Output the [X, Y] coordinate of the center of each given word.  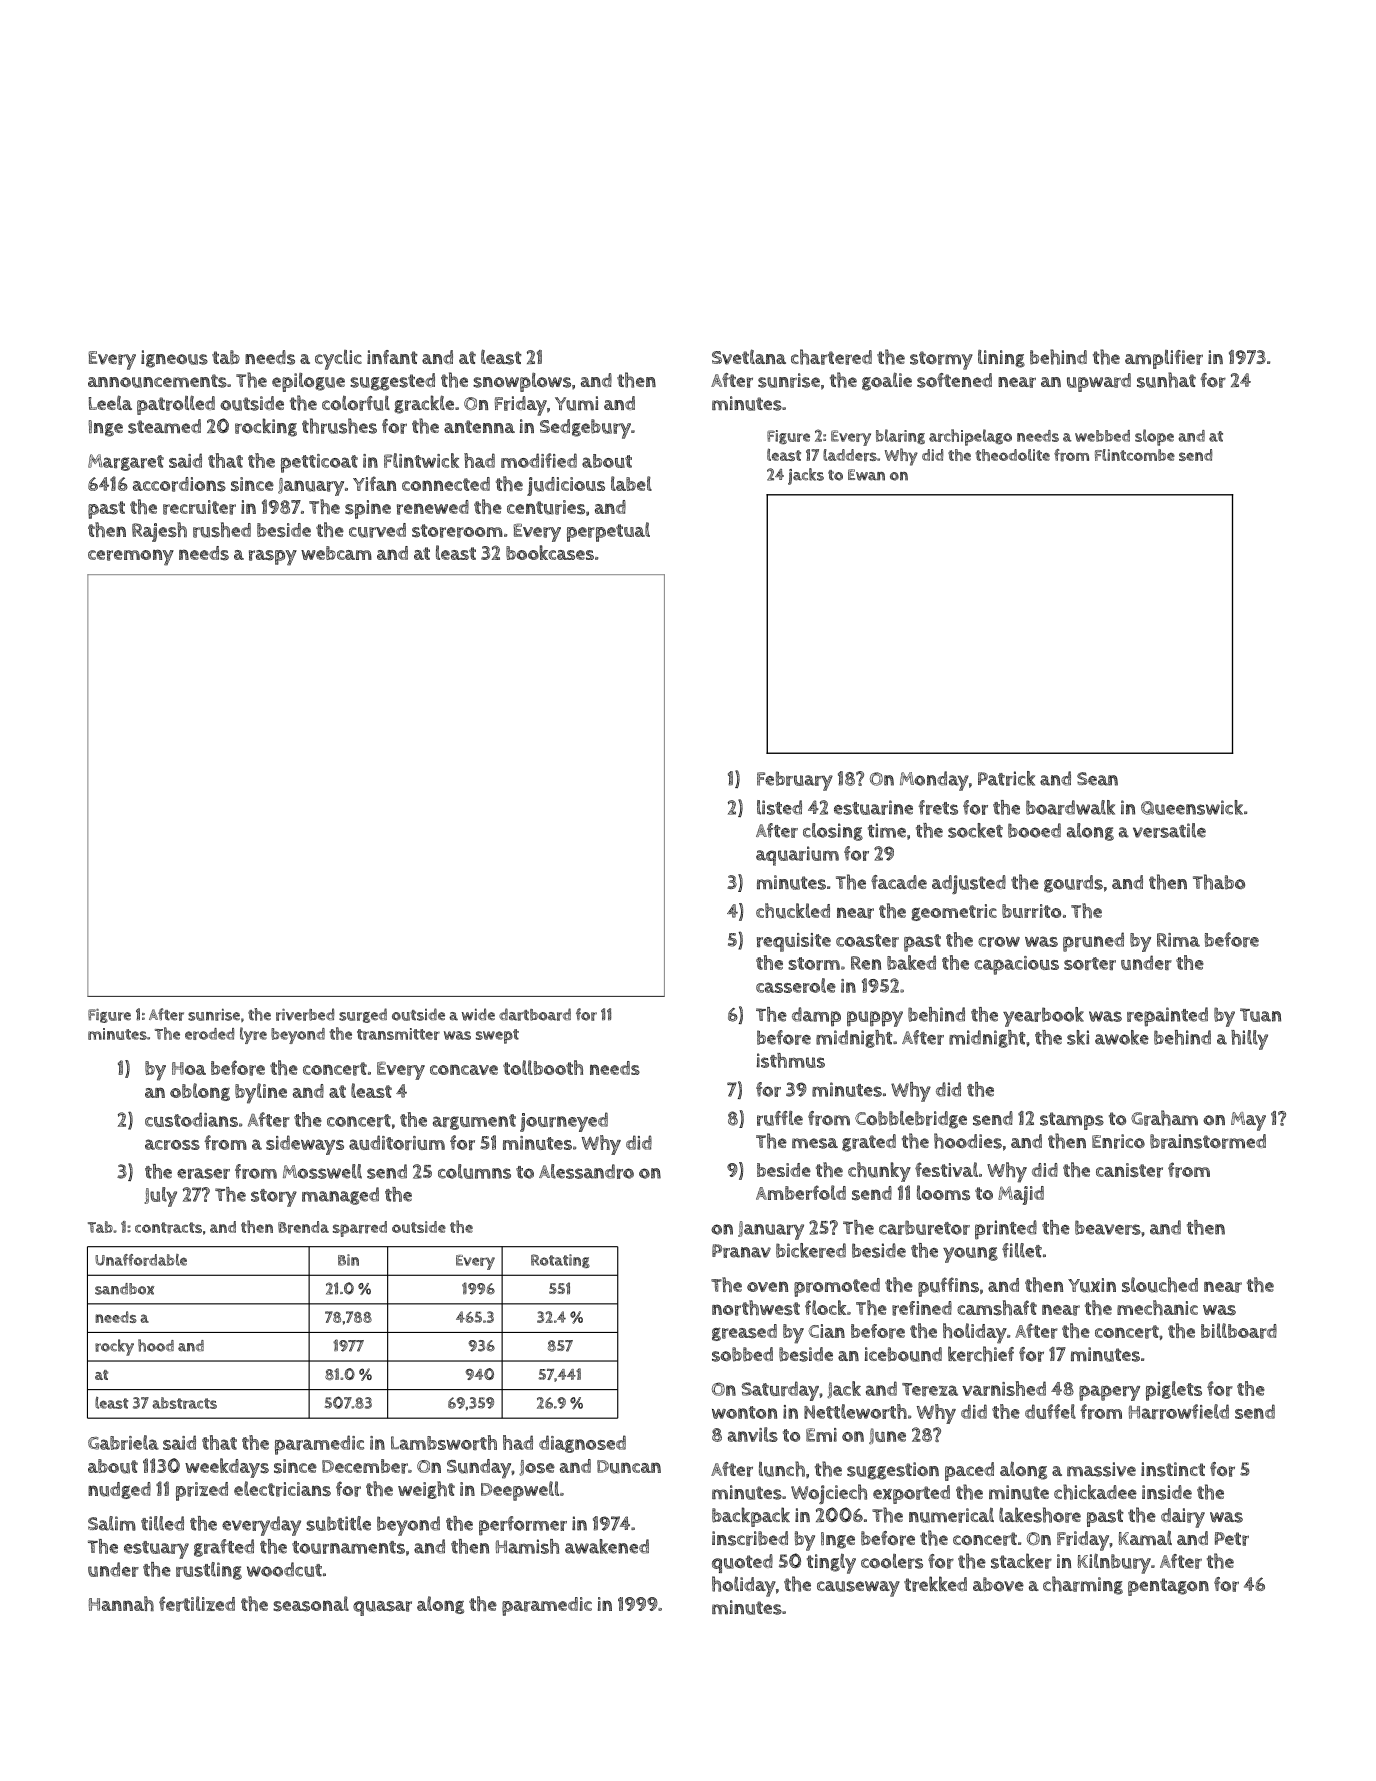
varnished [1004, 1388]
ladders [850, 455]
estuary [156, 1550]
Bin [348, 1260]
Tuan [1260, 1015]
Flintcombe [1135, 455]
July [160, 1197]
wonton [744, 1412]
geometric [954, 912]
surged [363, 1015]
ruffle [780, 1118]
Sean [1097, 779]
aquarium [797, 856]
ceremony [131, 557]
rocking [266, 427]
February [795, 781]
